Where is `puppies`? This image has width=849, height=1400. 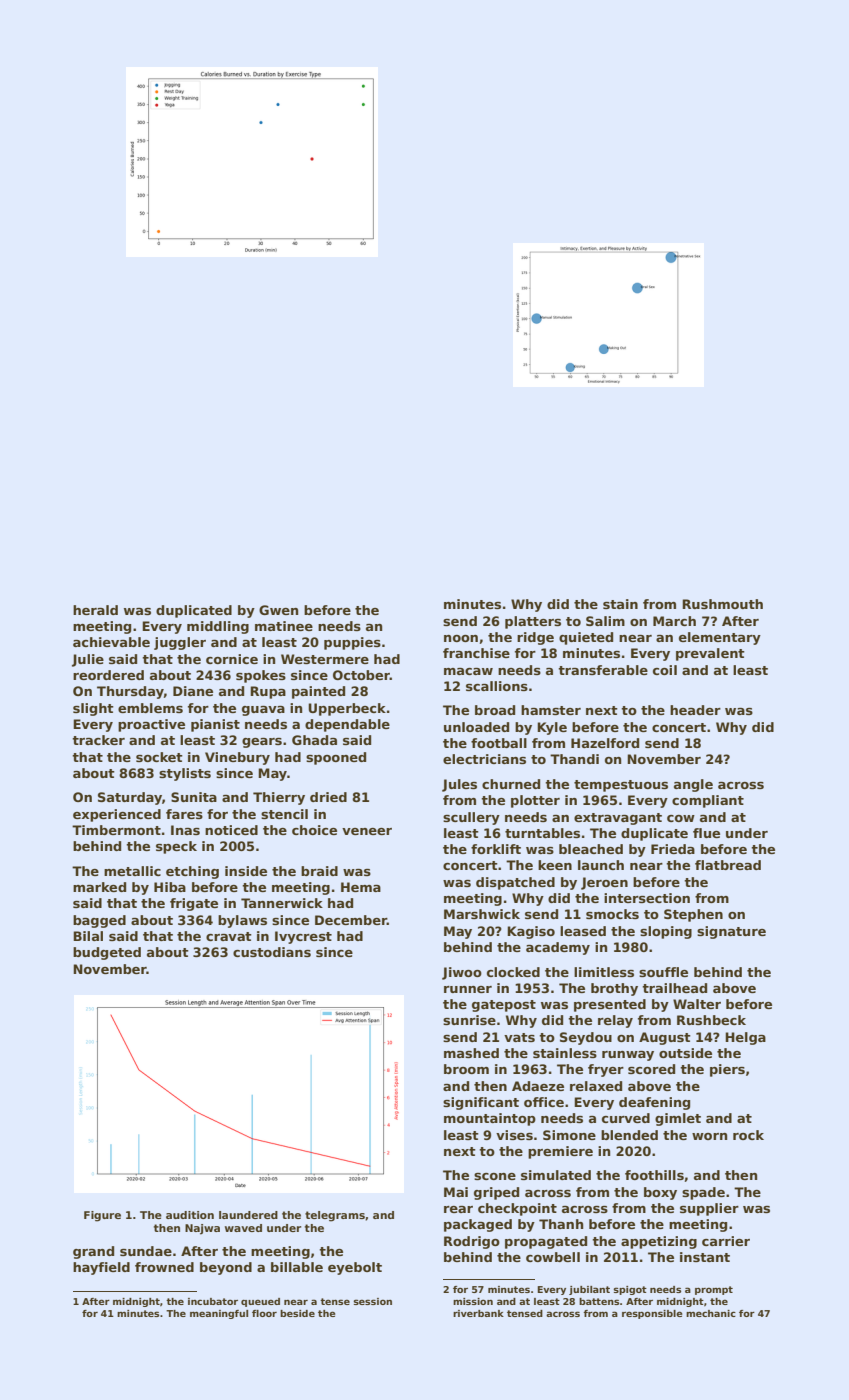 puppies is located at coordinates (352, 643).
